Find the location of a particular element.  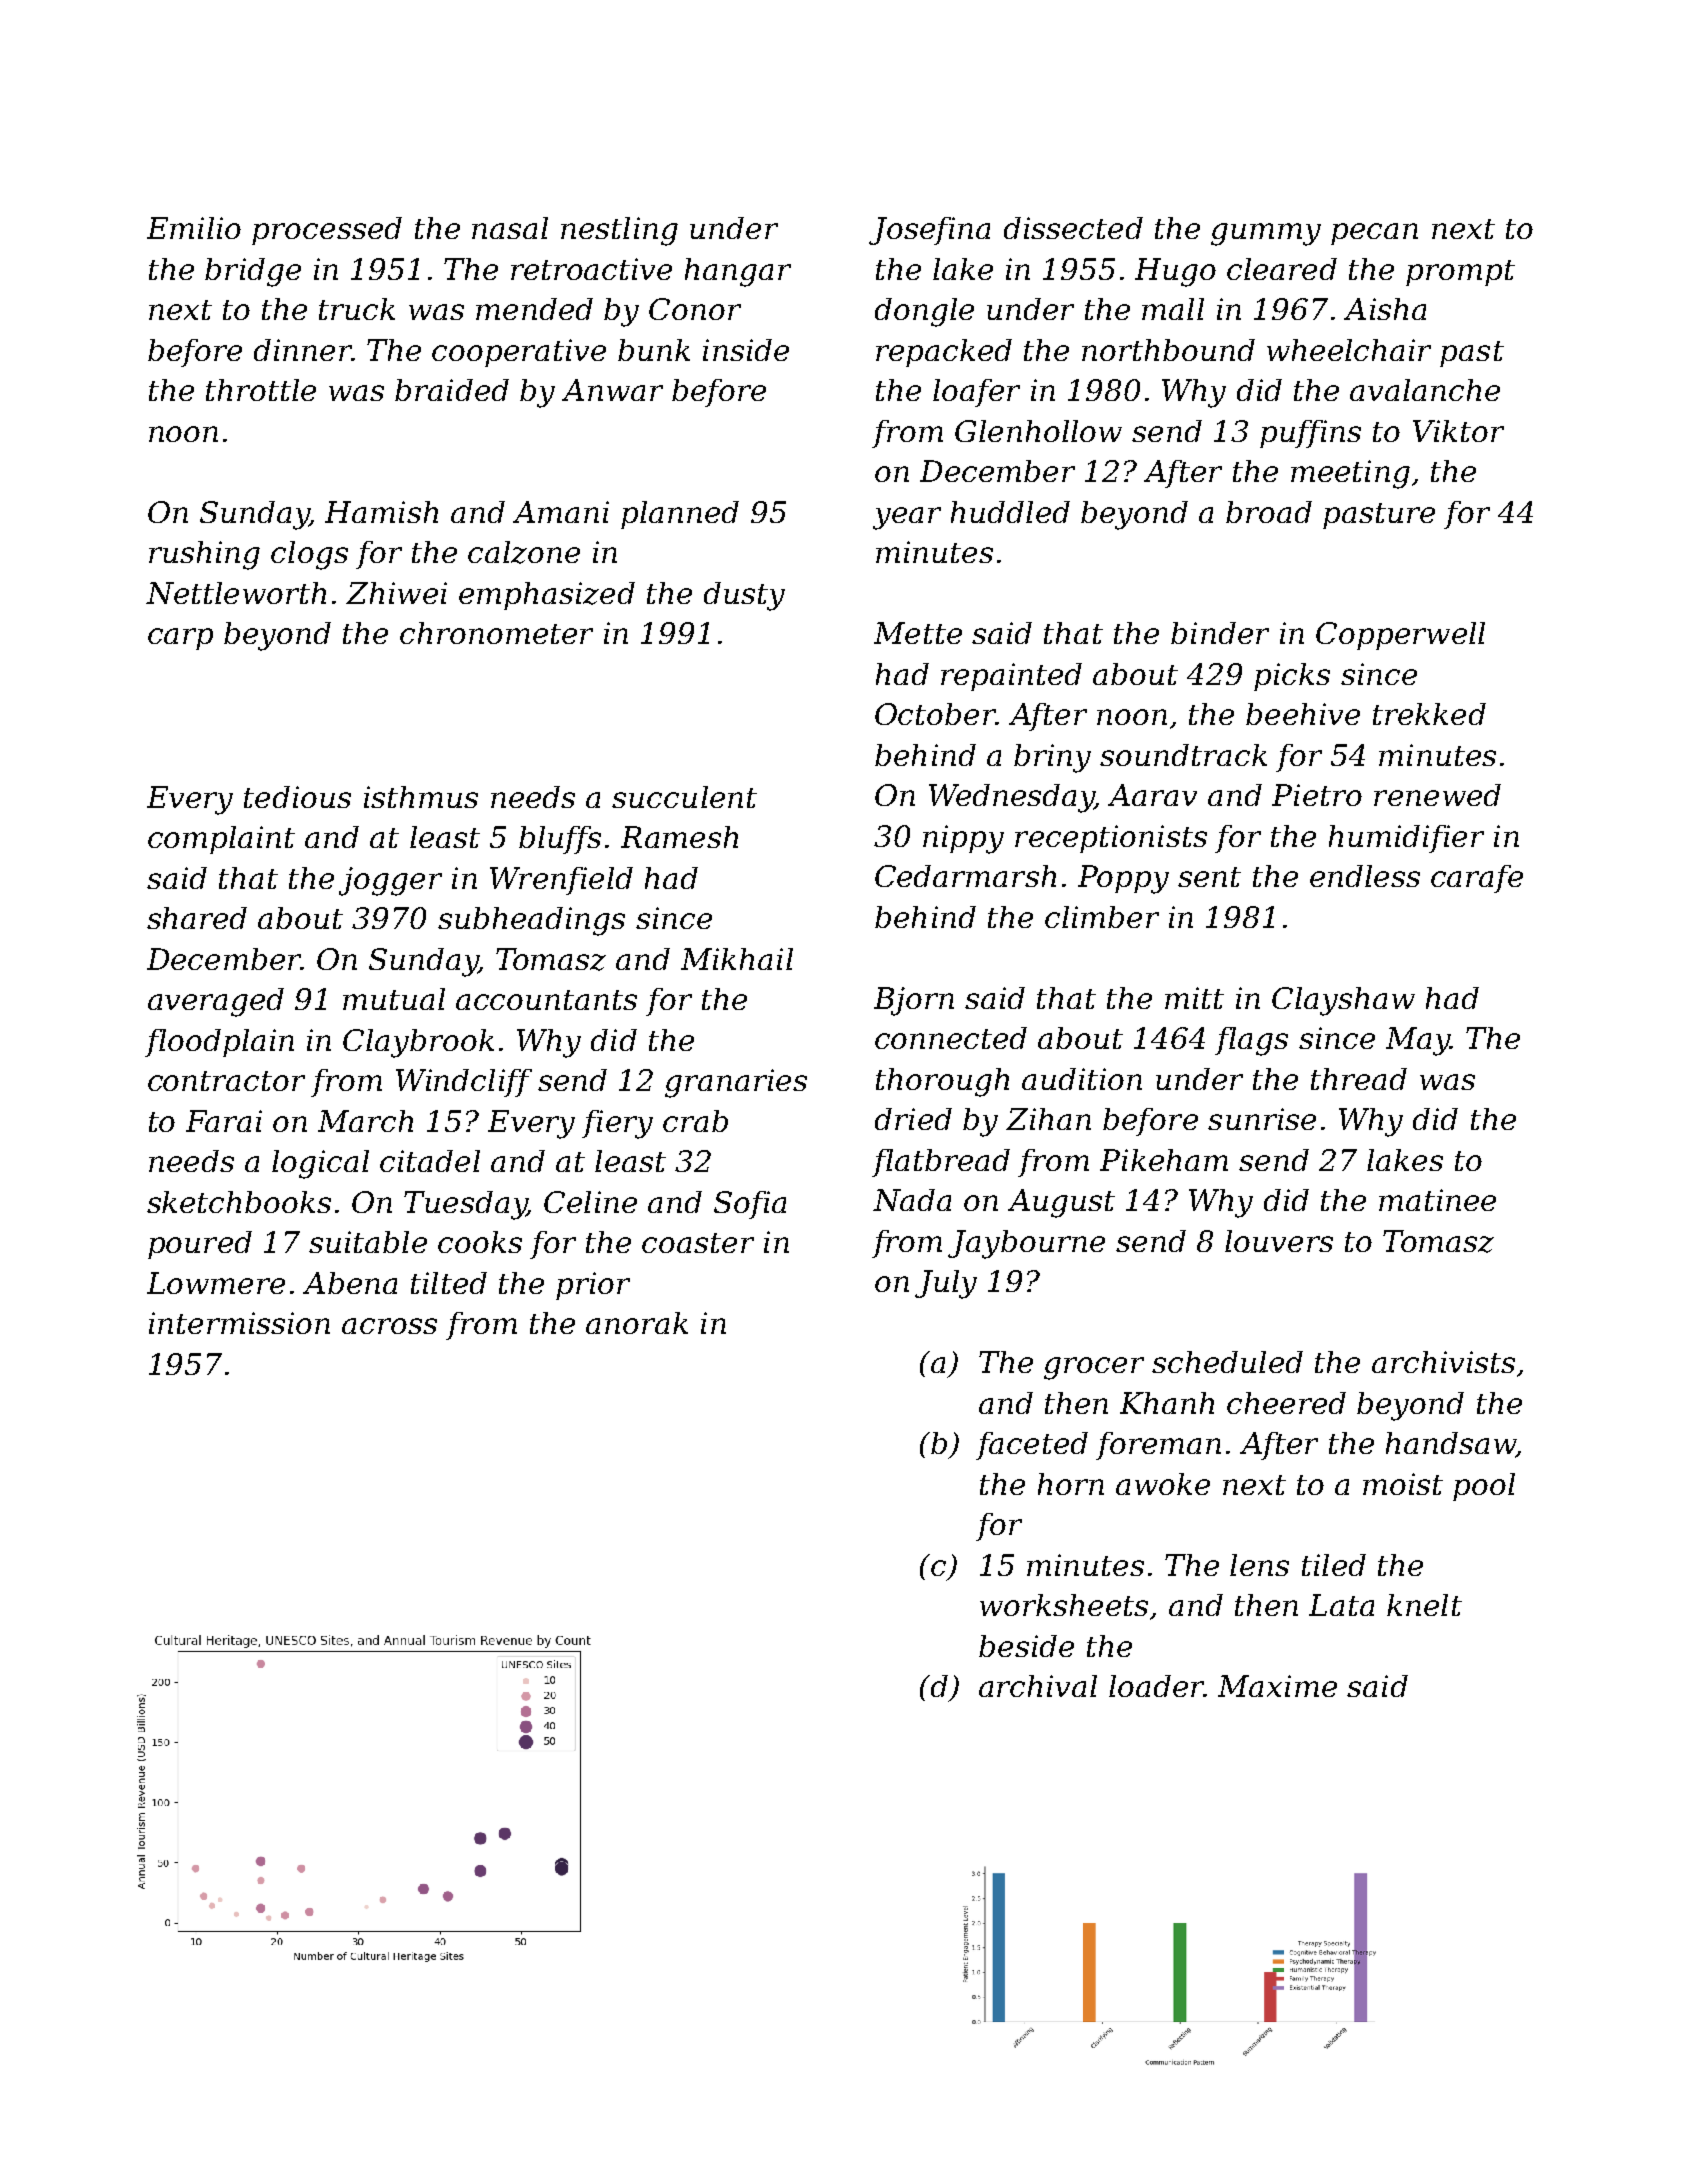

beside is located at coordinates (1026, 1646).
